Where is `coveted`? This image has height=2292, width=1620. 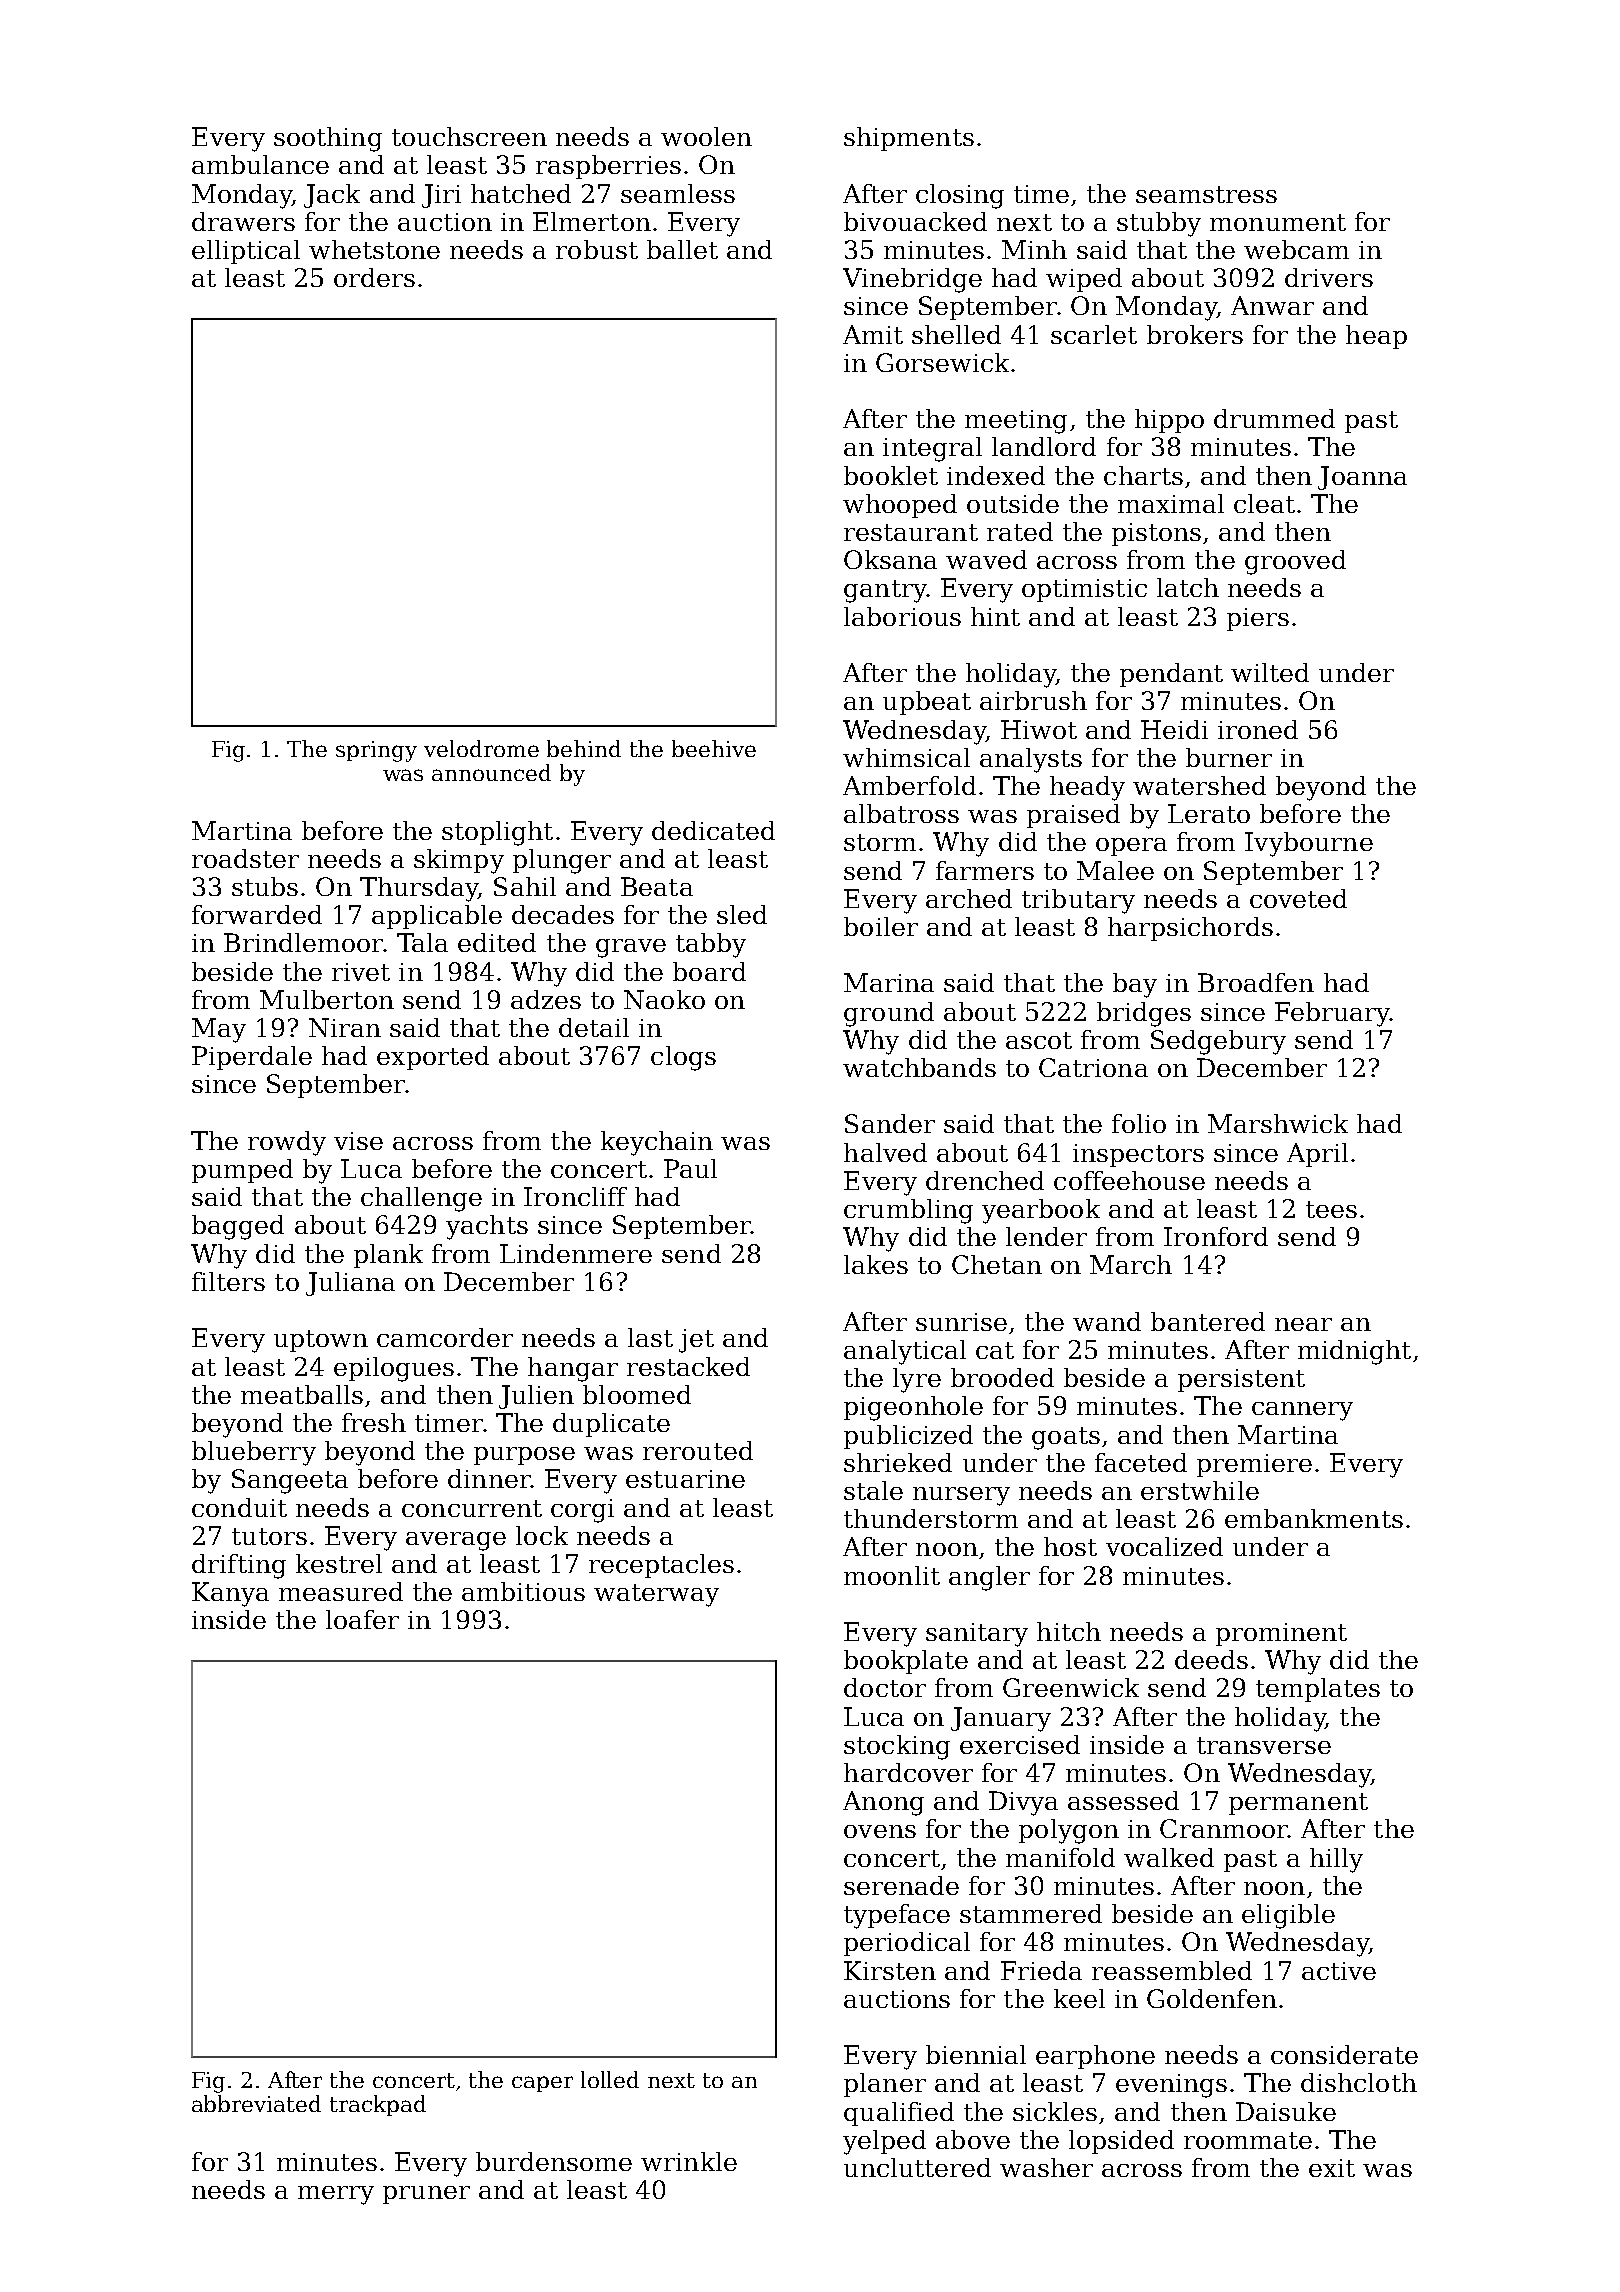
coveted is located at coordinates (1298, 898).
